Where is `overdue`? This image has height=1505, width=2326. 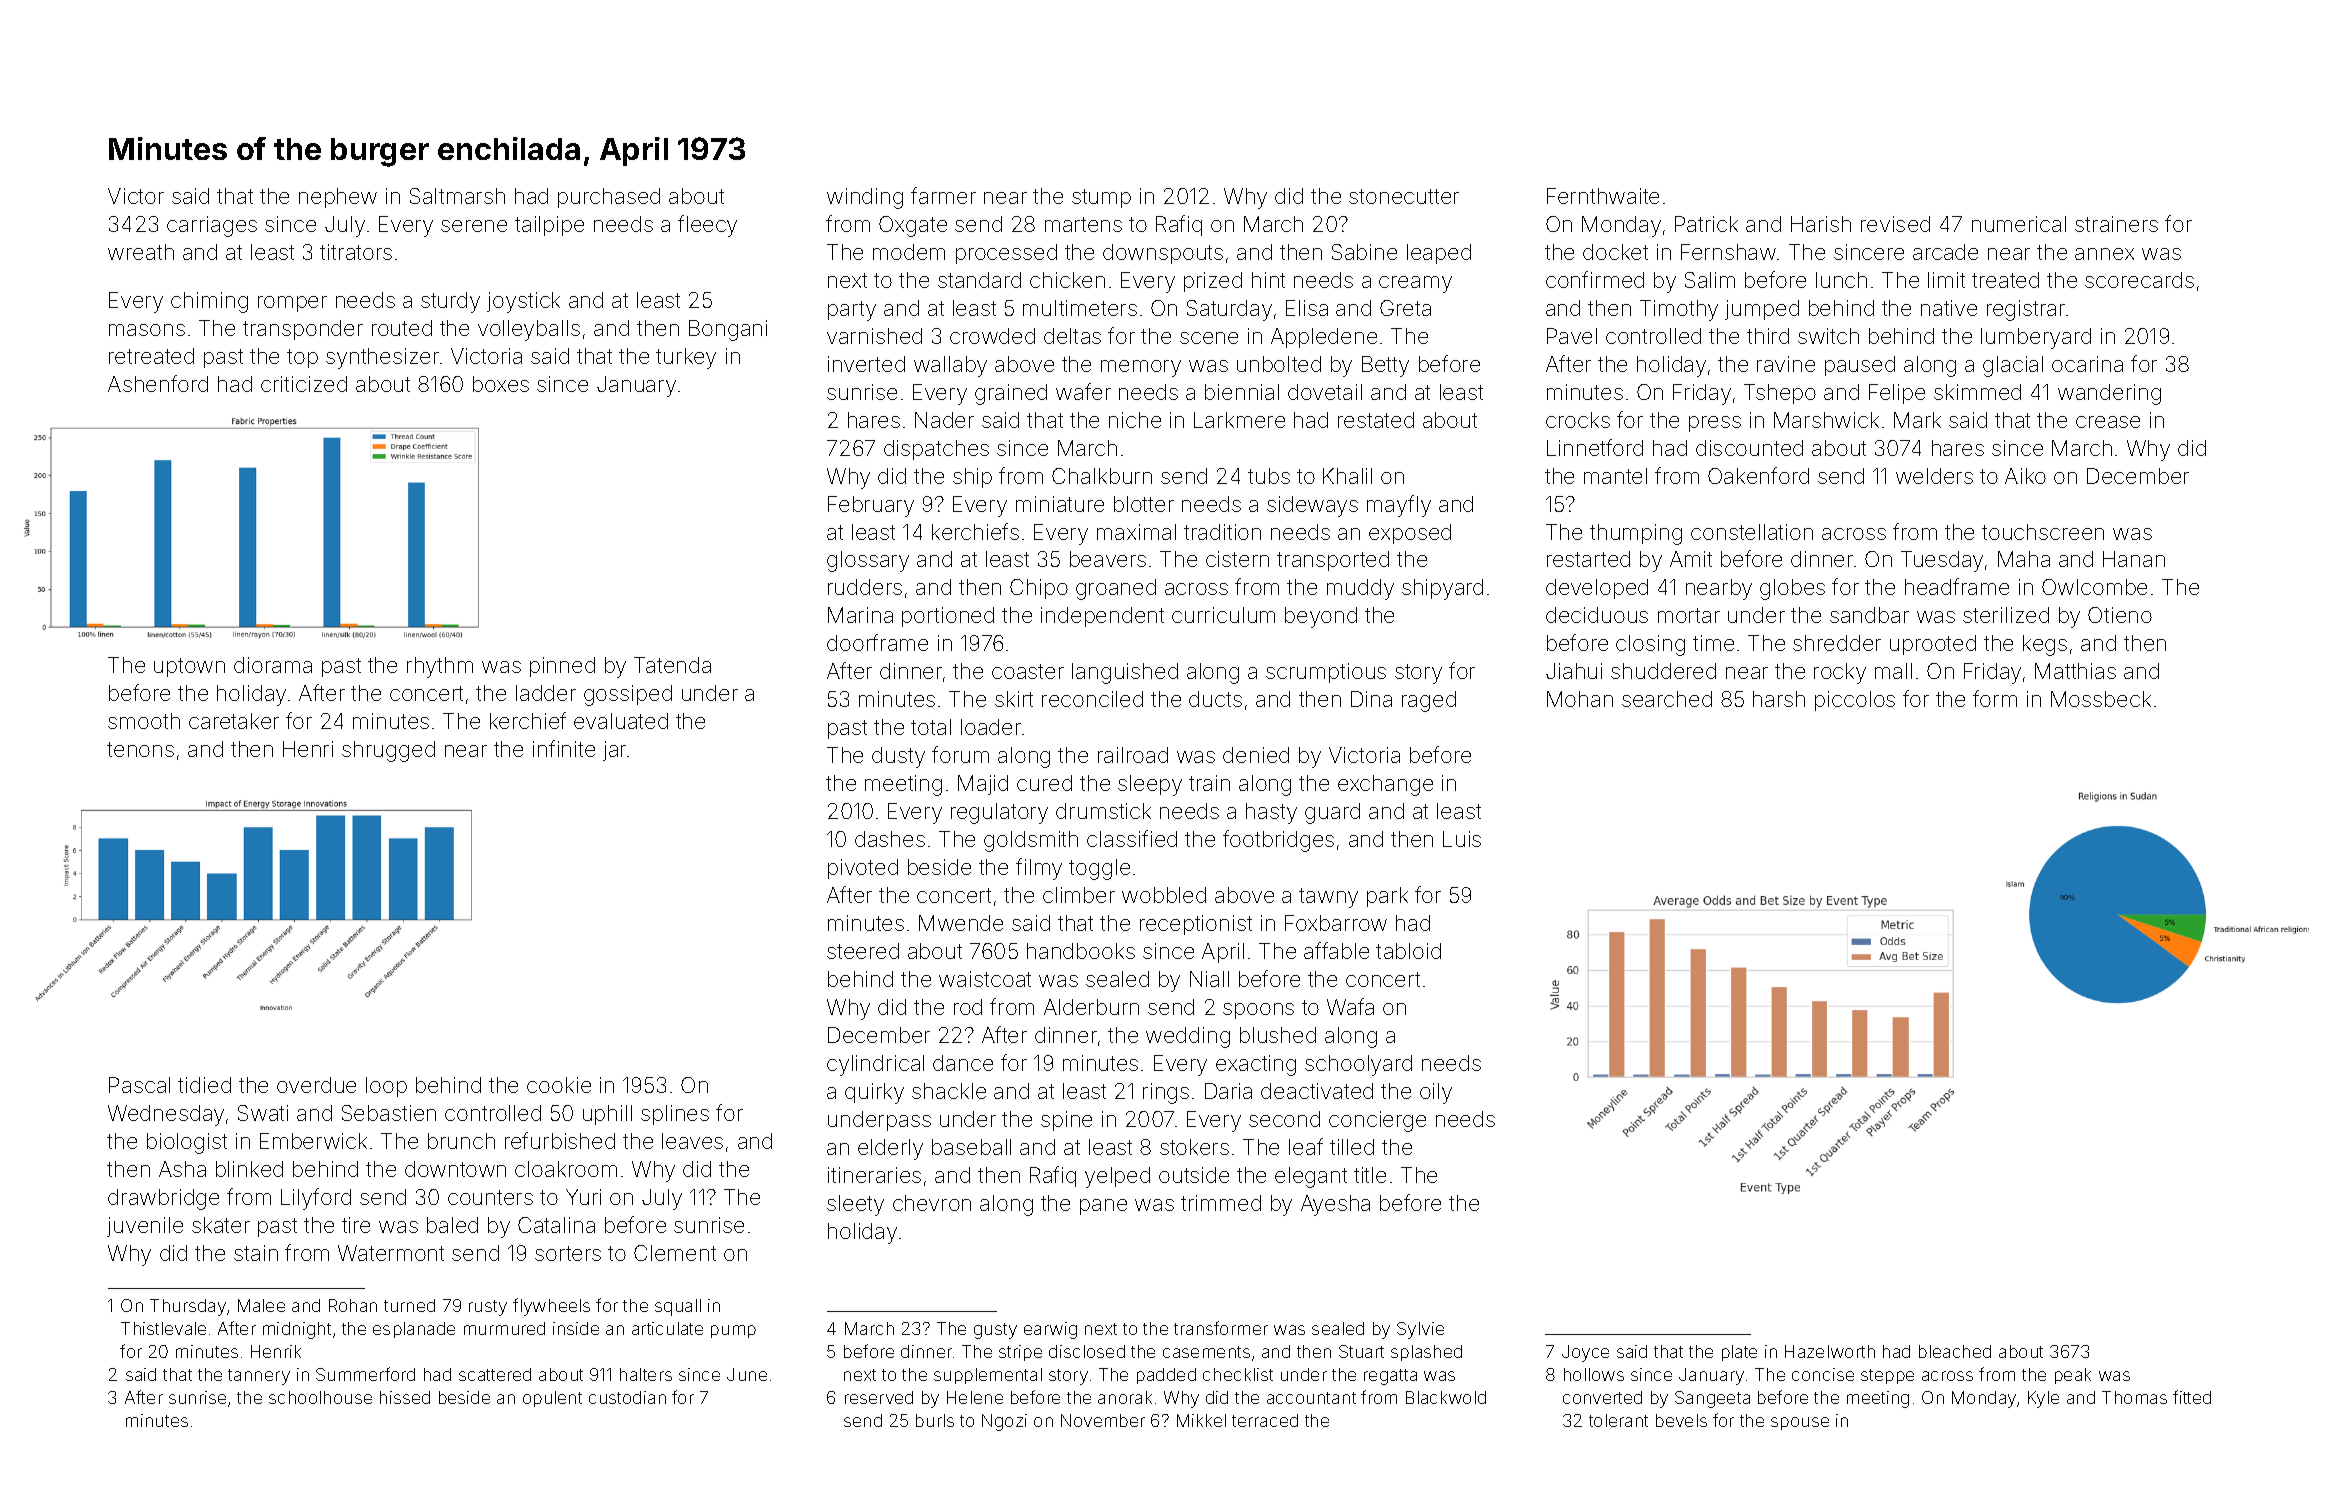 overdue is located at coordinates (316, 1085).
